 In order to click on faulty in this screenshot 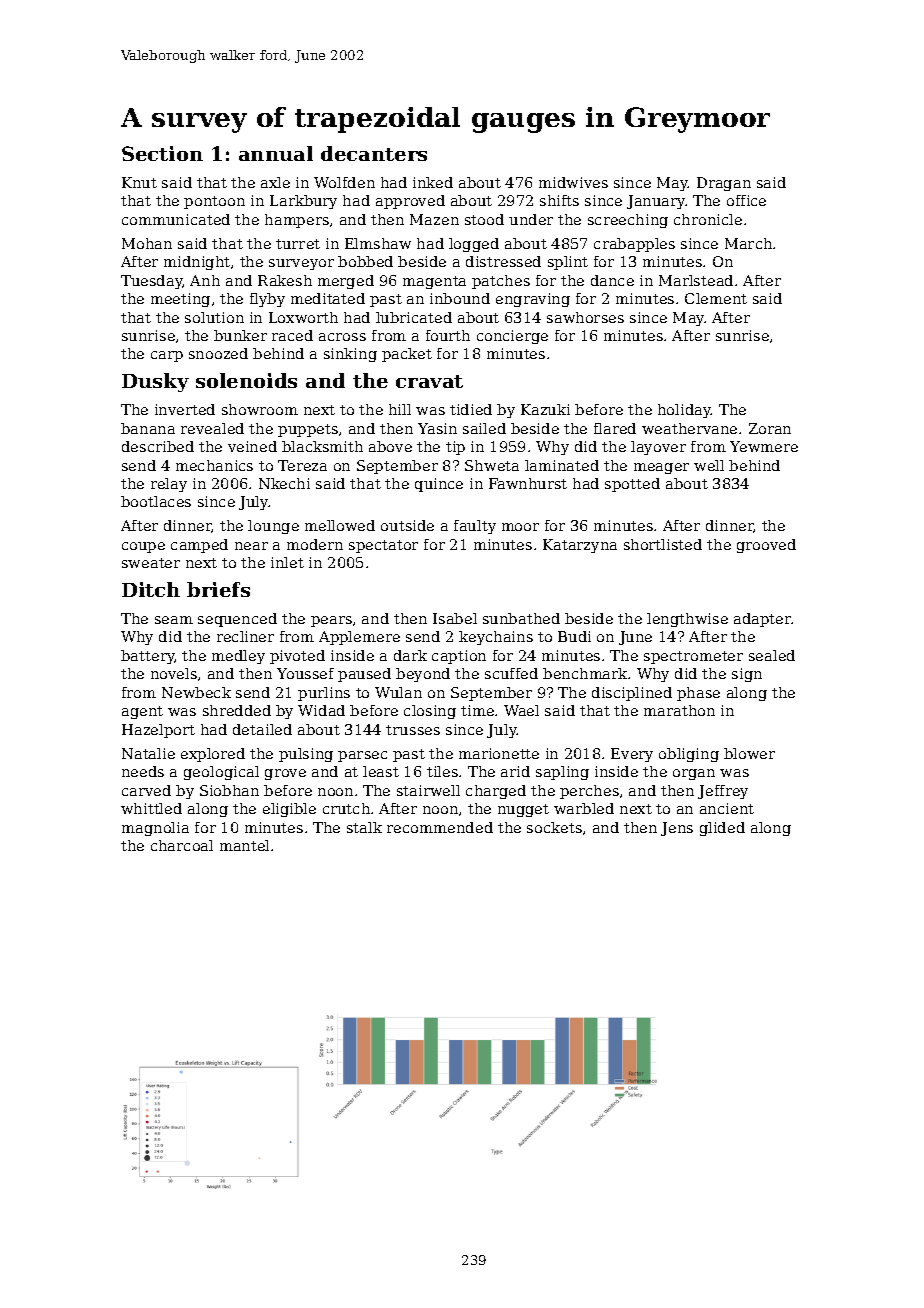, I will do `click(475, 527)`.
